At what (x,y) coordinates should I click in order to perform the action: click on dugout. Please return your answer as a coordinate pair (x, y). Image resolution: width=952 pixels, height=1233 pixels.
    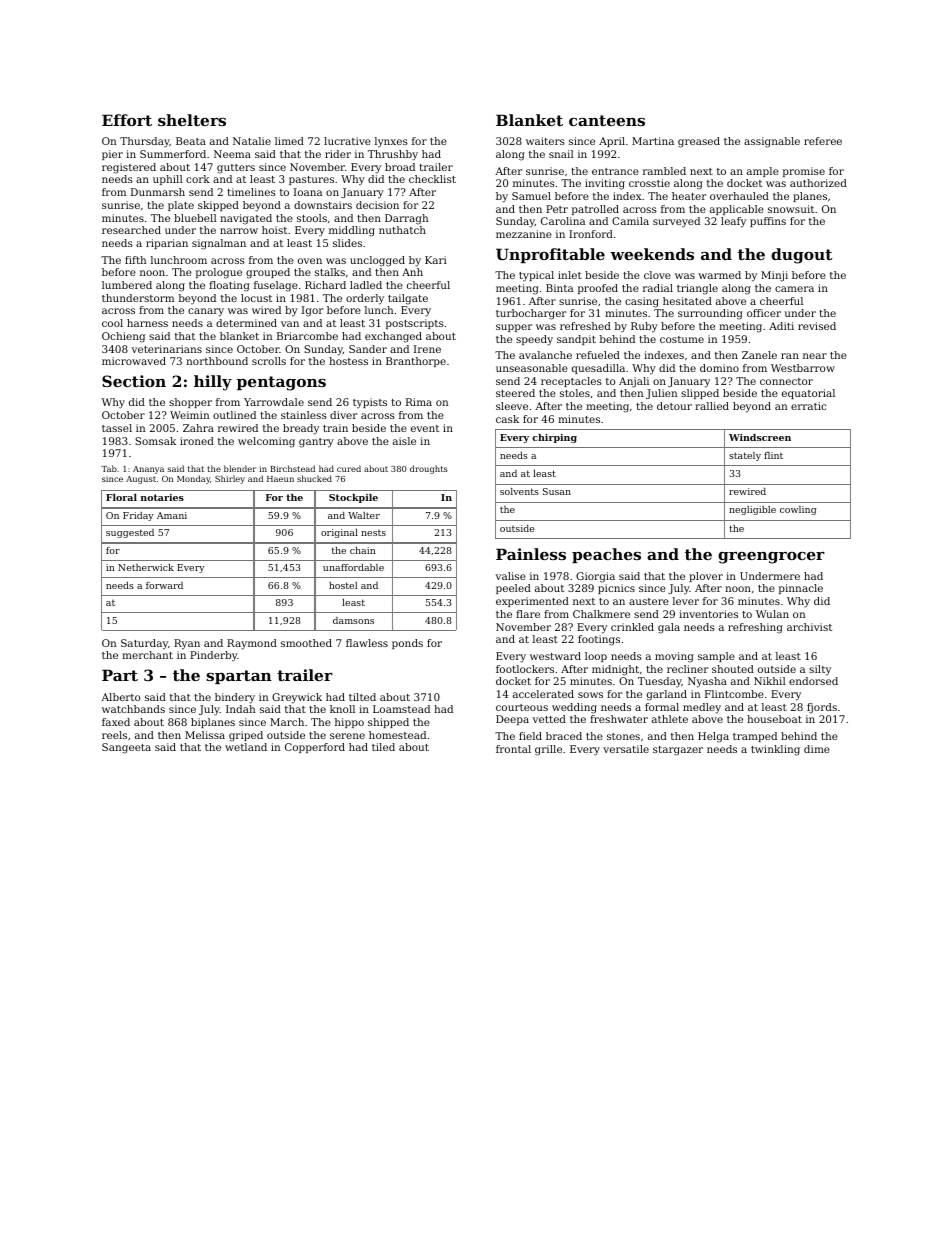
    Looking at the image, I should click on (801, 256).
